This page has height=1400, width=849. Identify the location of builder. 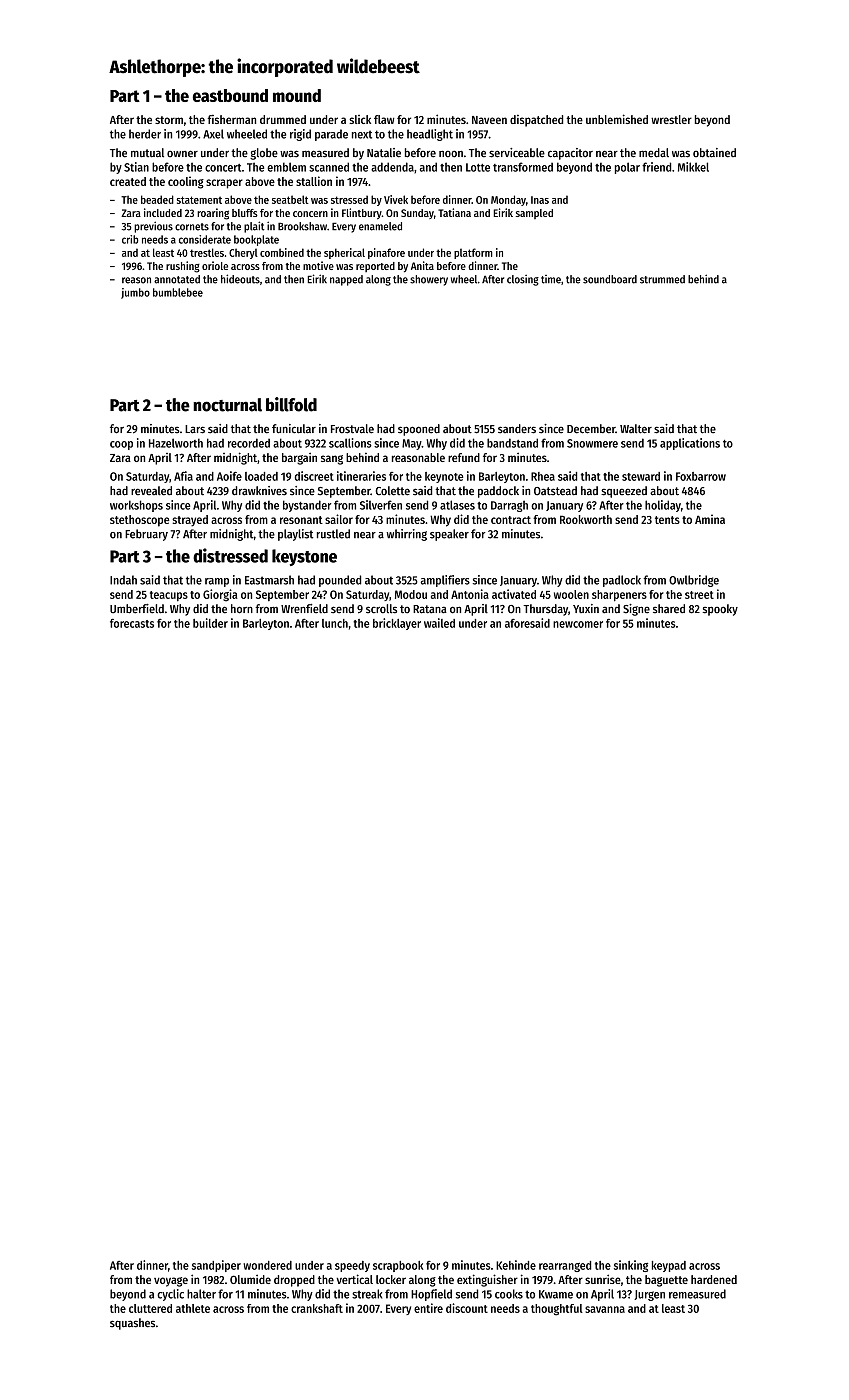
(210, 623).
